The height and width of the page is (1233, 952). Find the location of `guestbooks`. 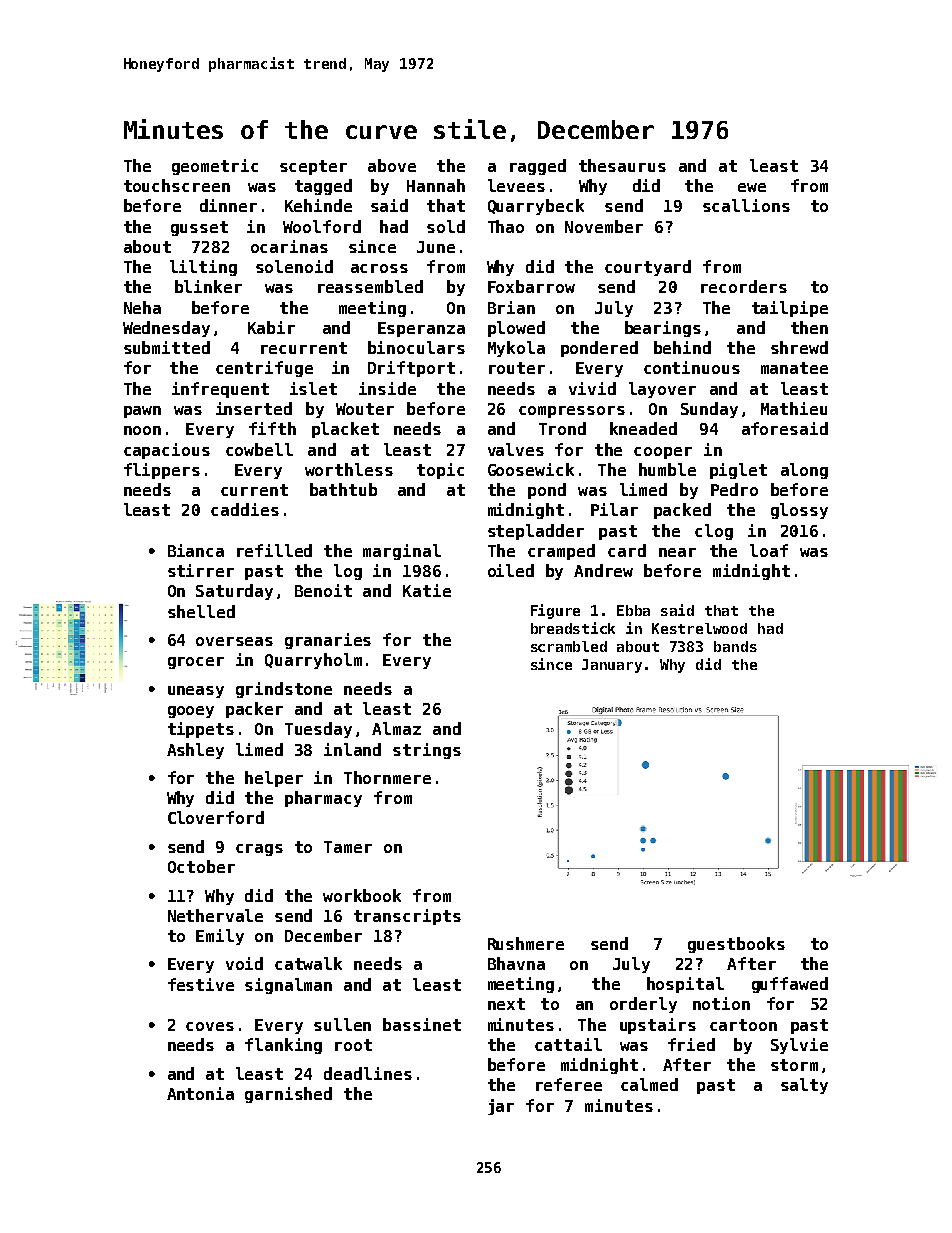

guestbooks is located at coordinates (736, 945).
